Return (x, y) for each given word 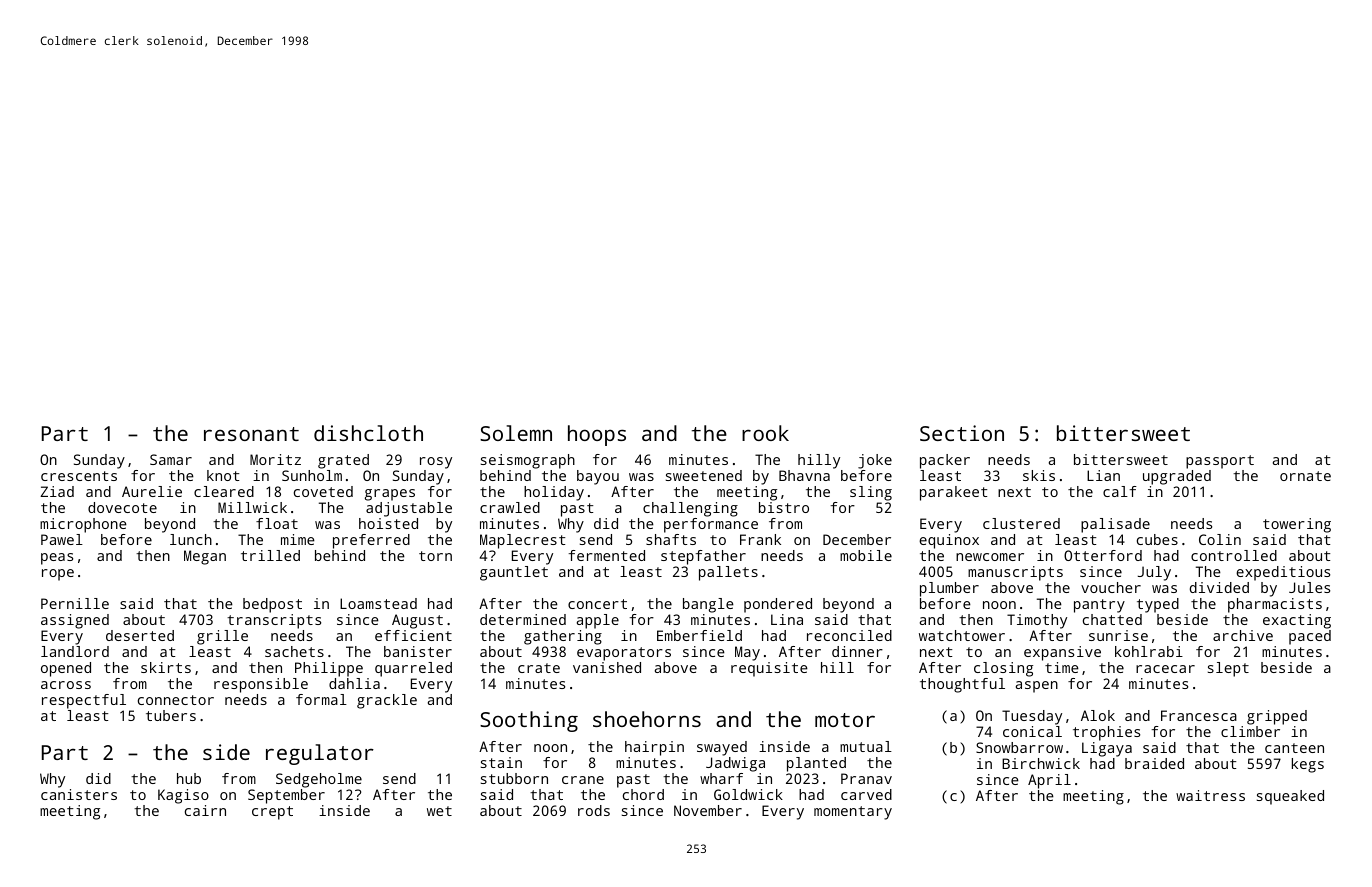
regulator (320, 754)
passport (1220, 462)
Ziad (57, 491)
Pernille (75, 603)
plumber (949, 589)
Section (962, 433)
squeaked (1290, 797)
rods (594, 810)
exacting (1297, 621)
